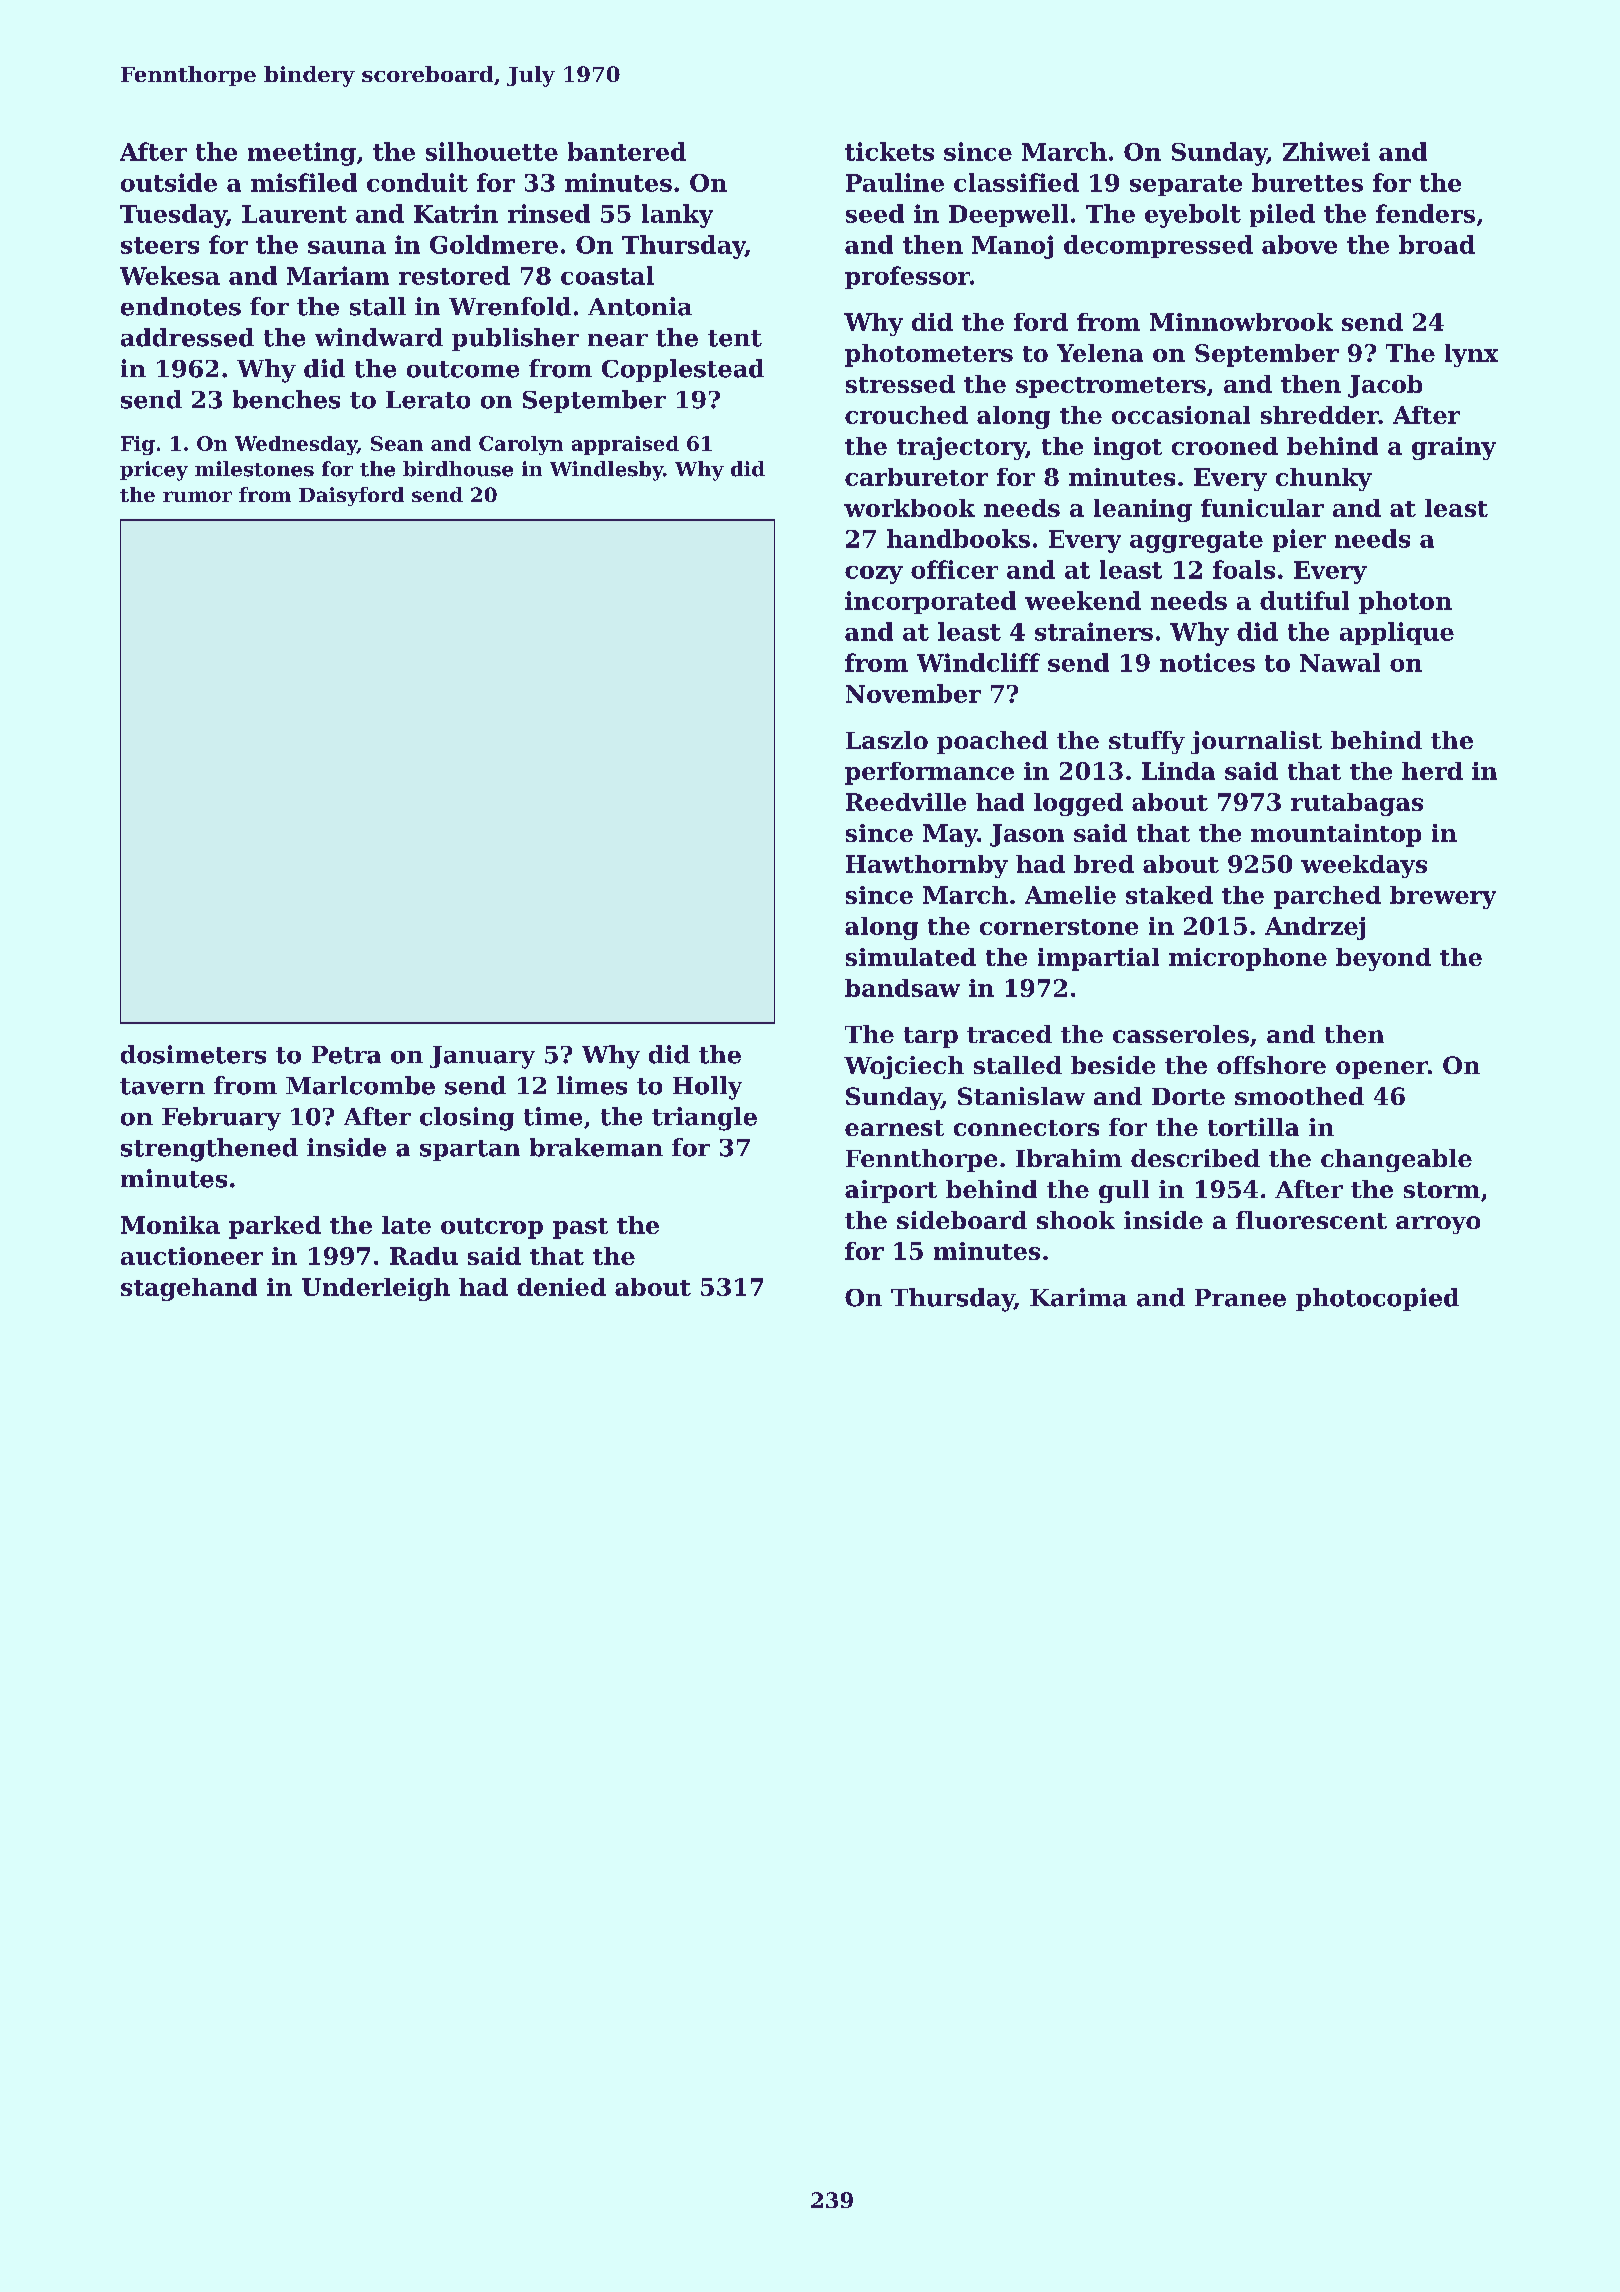 The image size is (1620, 2292). I want to click on rumor, so click(197, 496).
